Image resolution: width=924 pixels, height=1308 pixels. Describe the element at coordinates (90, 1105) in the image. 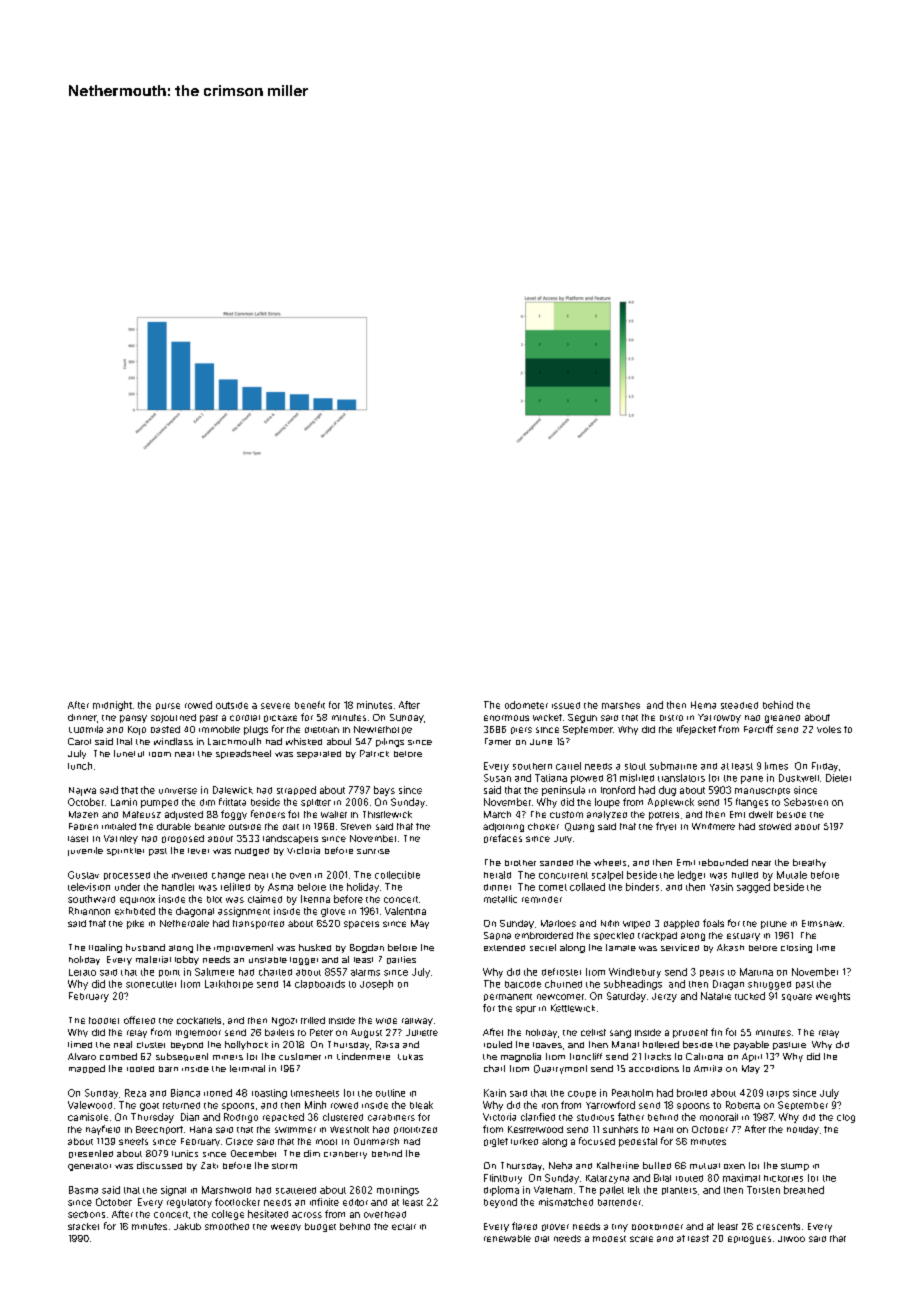

I see `Valewood` at that location.
